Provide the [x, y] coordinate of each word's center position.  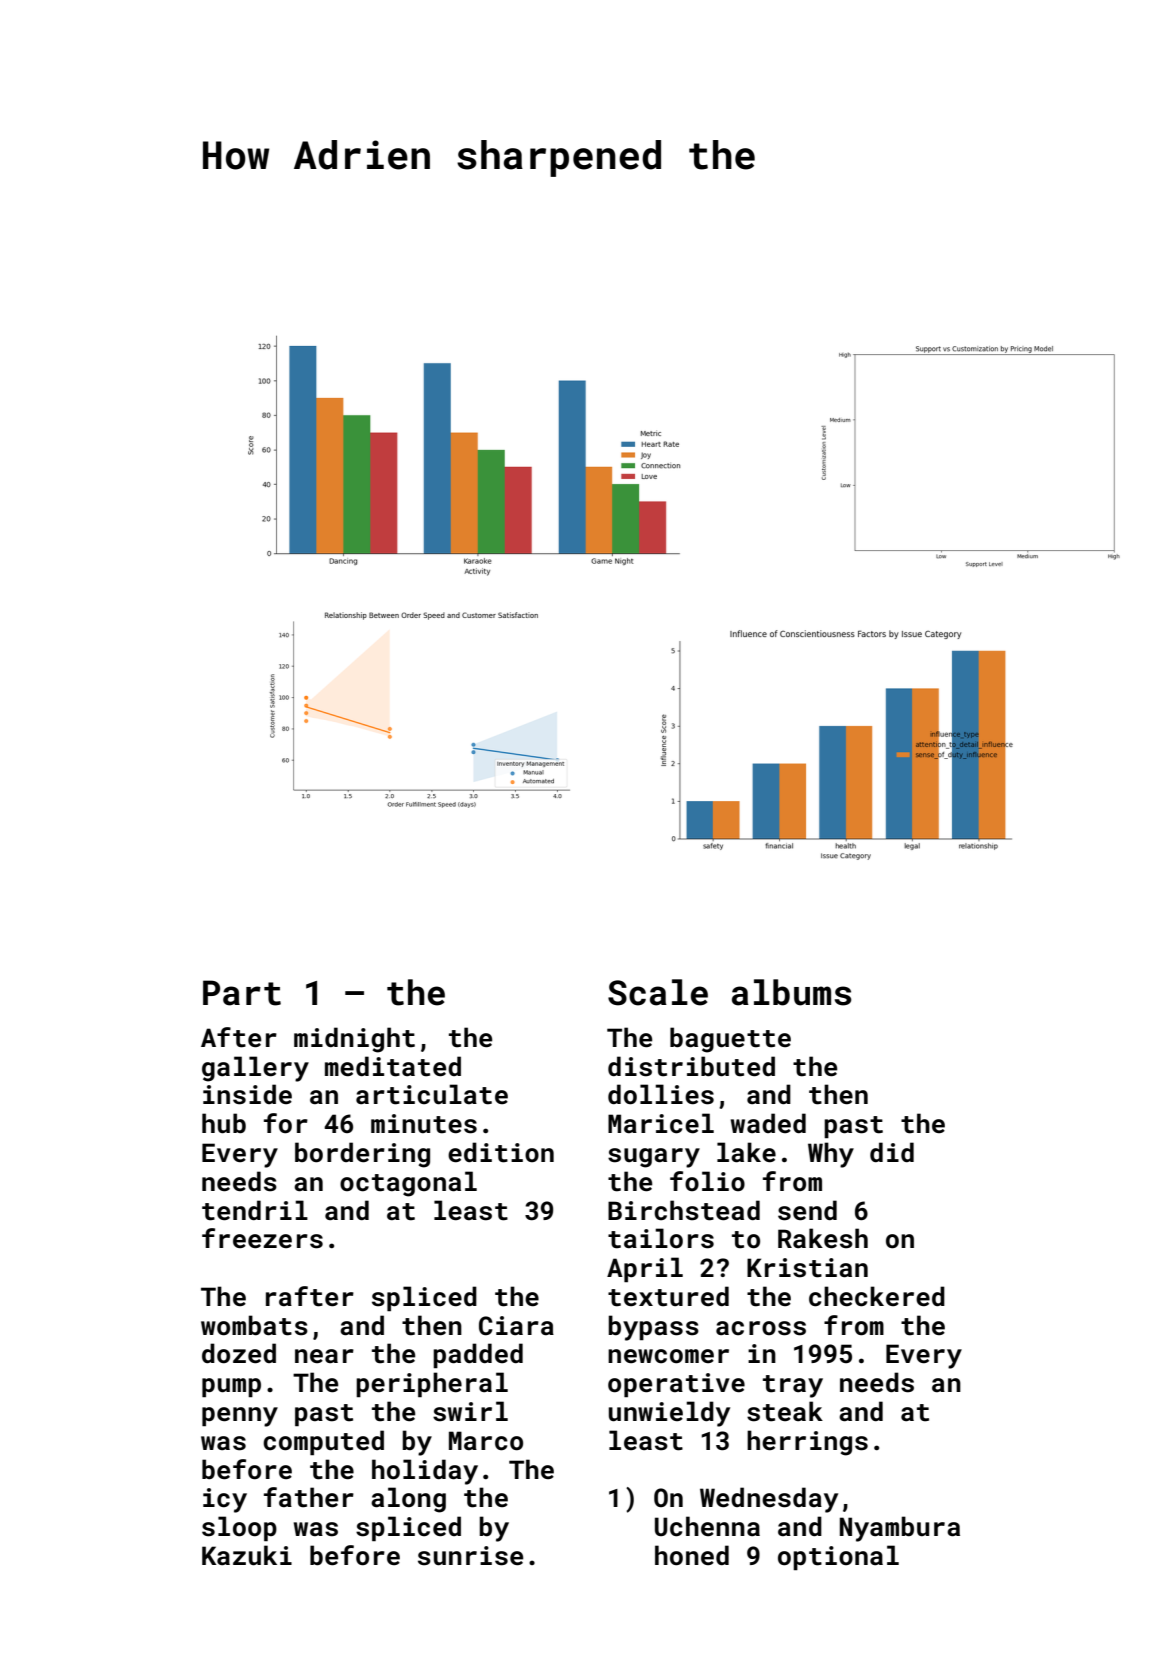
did [892, 1152]
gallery [255, 1069]
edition [501, 1152]
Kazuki [247, 1555]
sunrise [470, 1556]
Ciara [516, 1326]
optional [838, 1557]
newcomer [668, 1356]
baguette [730, 1040]
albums [791, 992]
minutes [424, 1124]
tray [793, 1386]
